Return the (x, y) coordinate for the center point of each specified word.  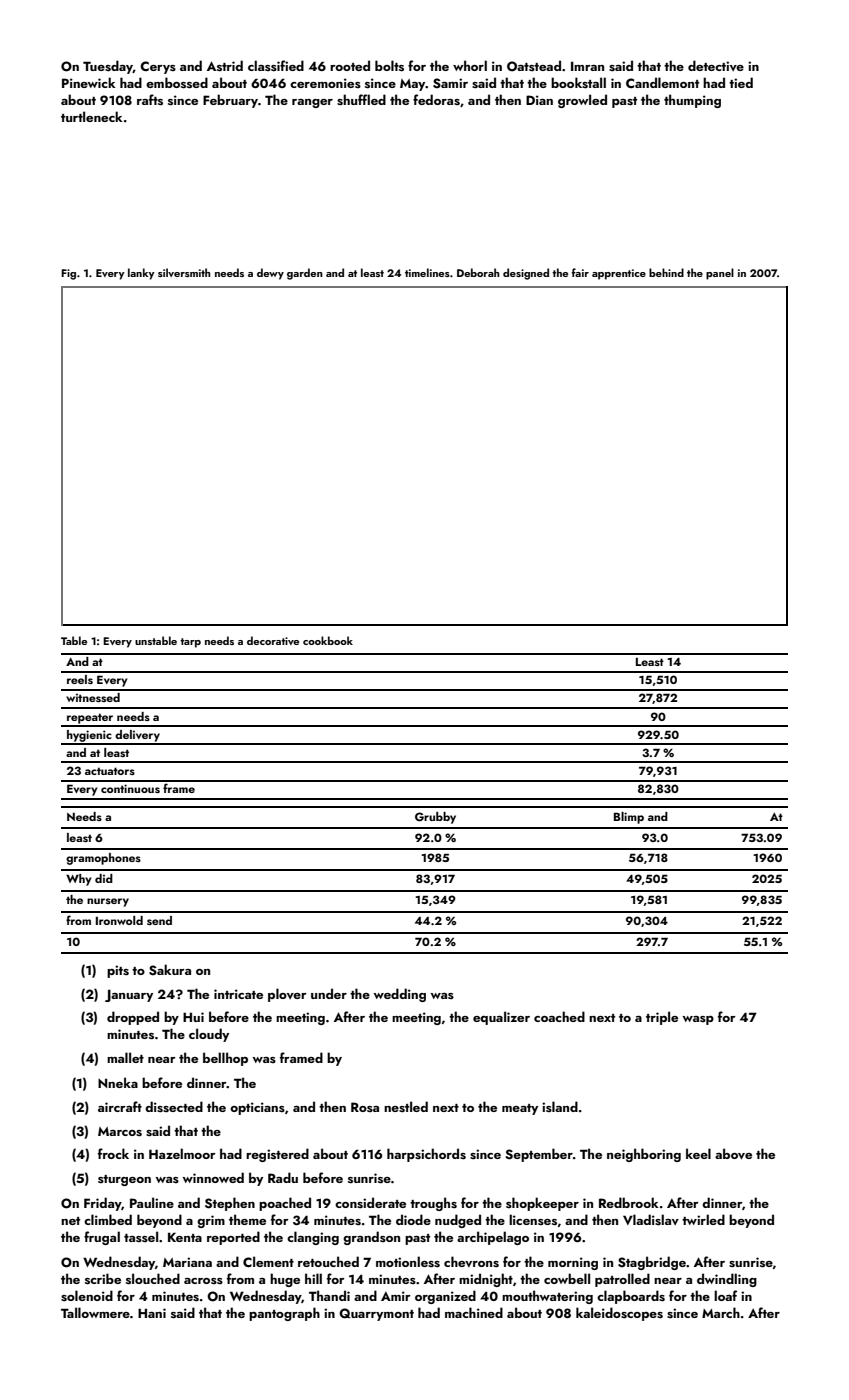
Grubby (435, 818)
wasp (698, 1020)
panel (720, 274)
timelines (427, 272)
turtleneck (91, 116)
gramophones (103, 859)
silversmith (184, 272)
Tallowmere (95, 1312)
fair (580, 272)
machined (474, 1312)
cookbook (328, 640)
